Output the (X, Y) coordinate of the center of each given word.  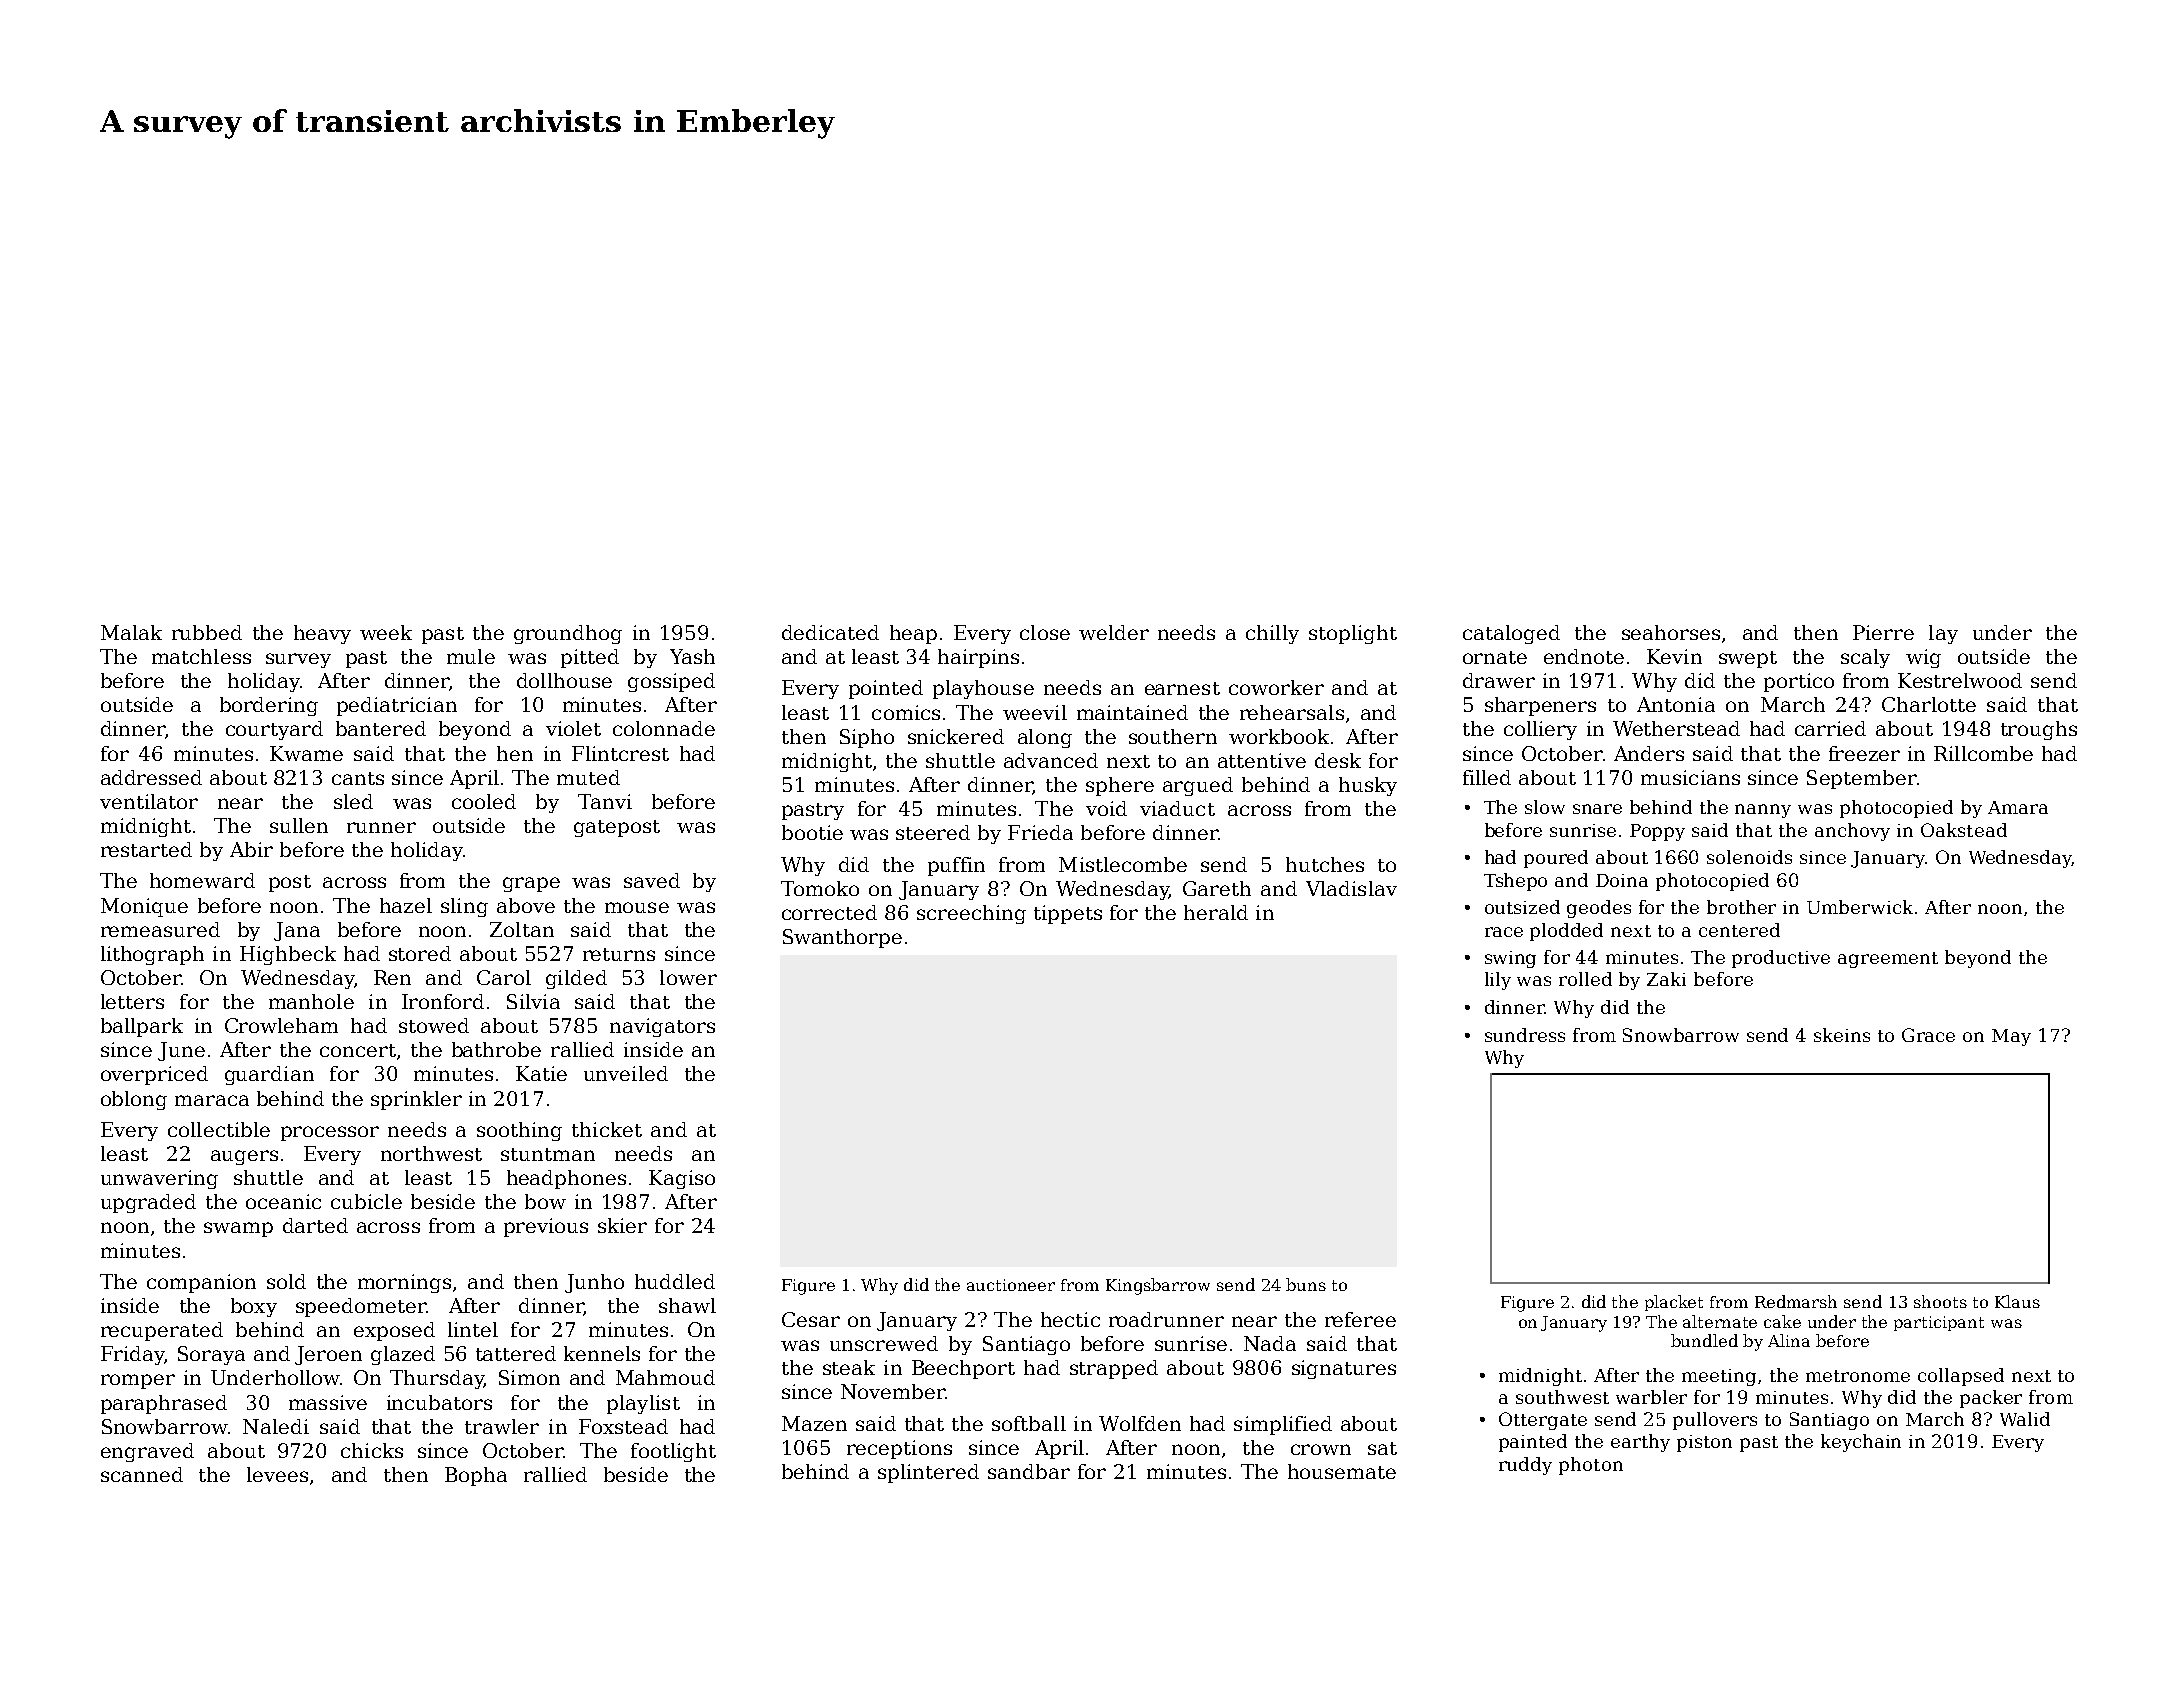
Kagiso (682, 1179)
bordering (269, 706)
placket (1674, 1303)
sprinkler (416, 1100)
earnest (1182, 688)
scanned (142, 1474)
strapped (1114, 1369)
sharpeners (1540, 706)
